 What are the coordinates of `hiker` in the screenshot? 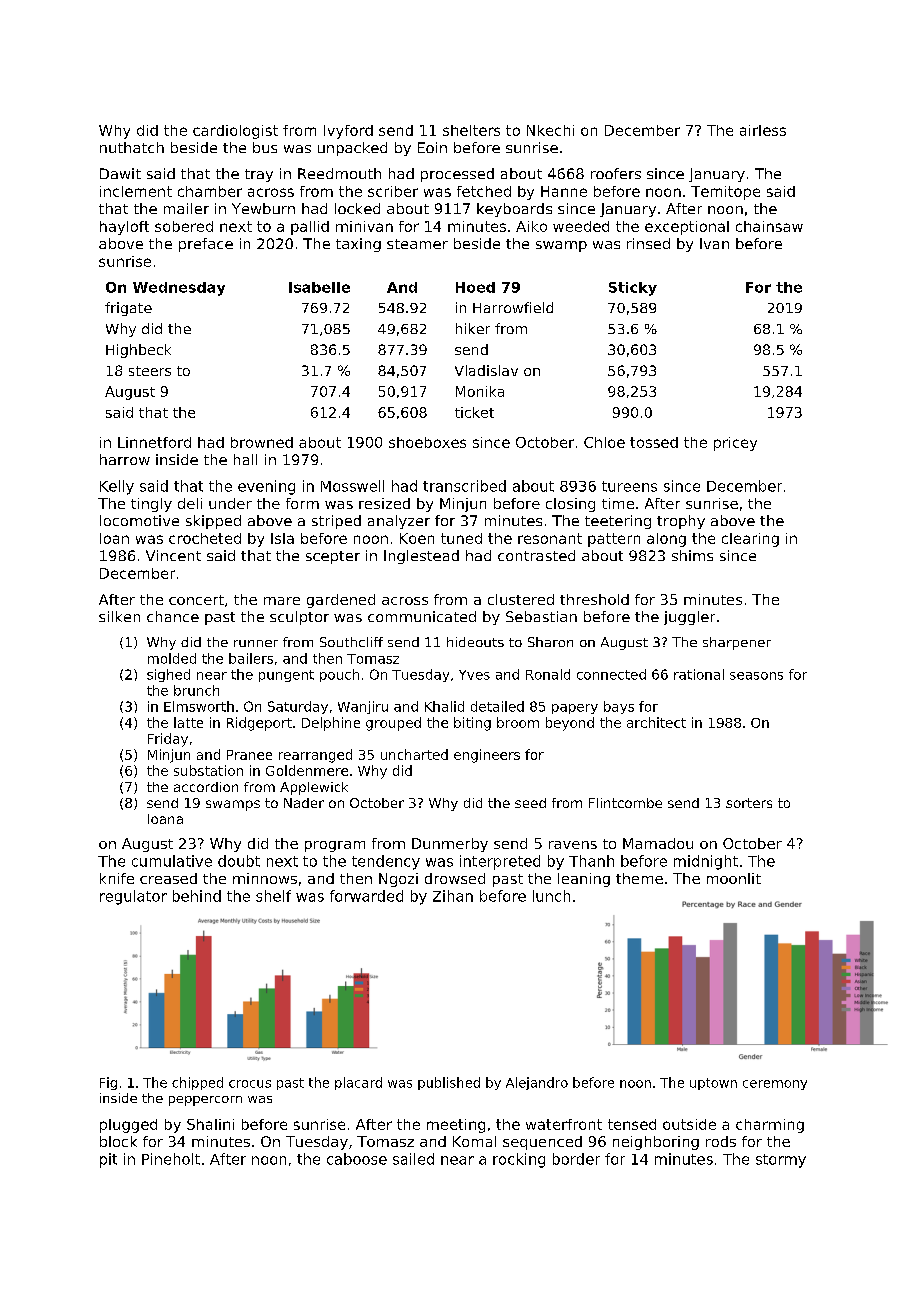 It's located at (473, 328).
